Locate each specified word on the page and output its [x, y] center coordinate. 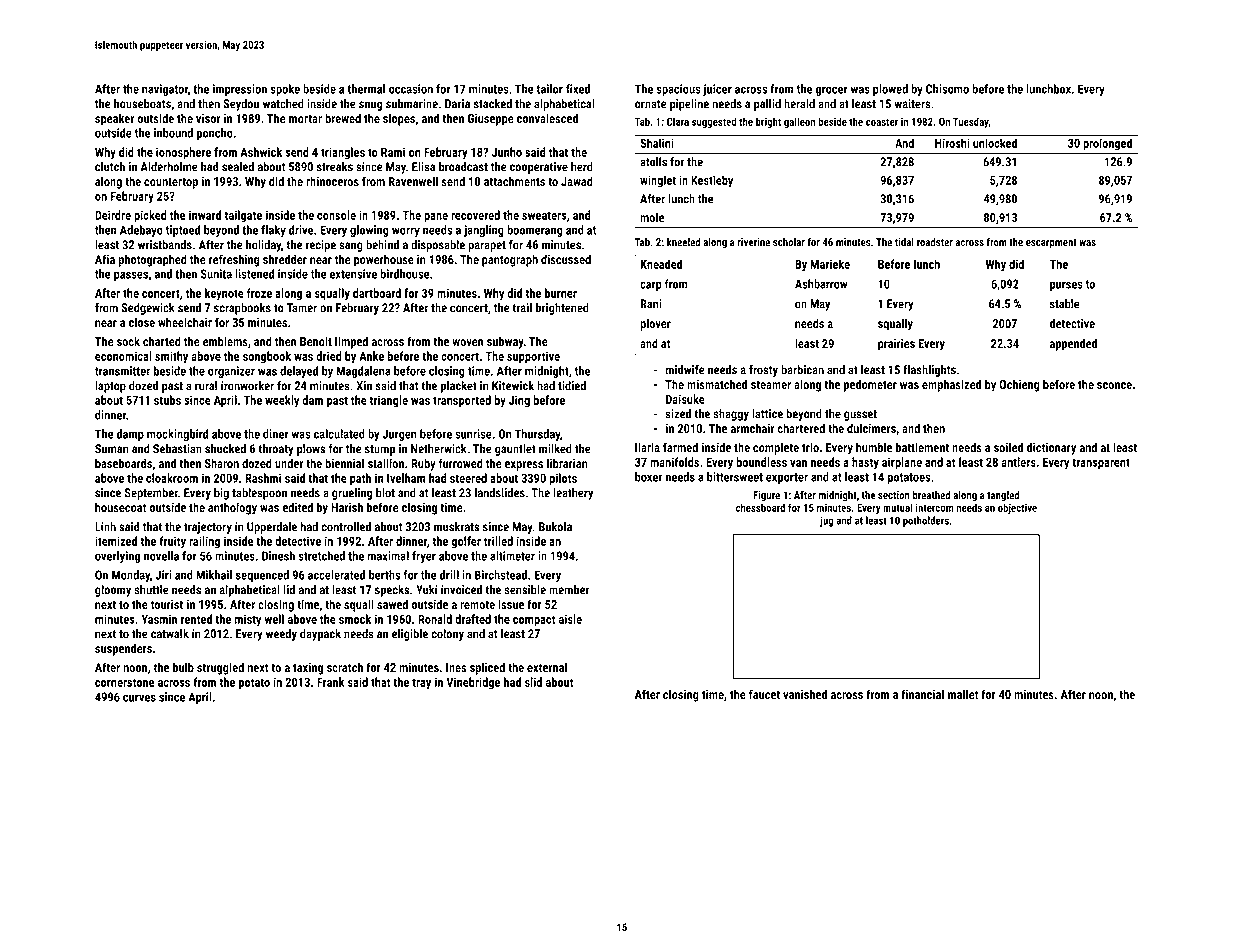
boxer [648, 477]
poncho [215, 134]
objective [1017, 508]
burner [561, 293]
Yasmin [159, 619]
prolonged [1107, 144]
